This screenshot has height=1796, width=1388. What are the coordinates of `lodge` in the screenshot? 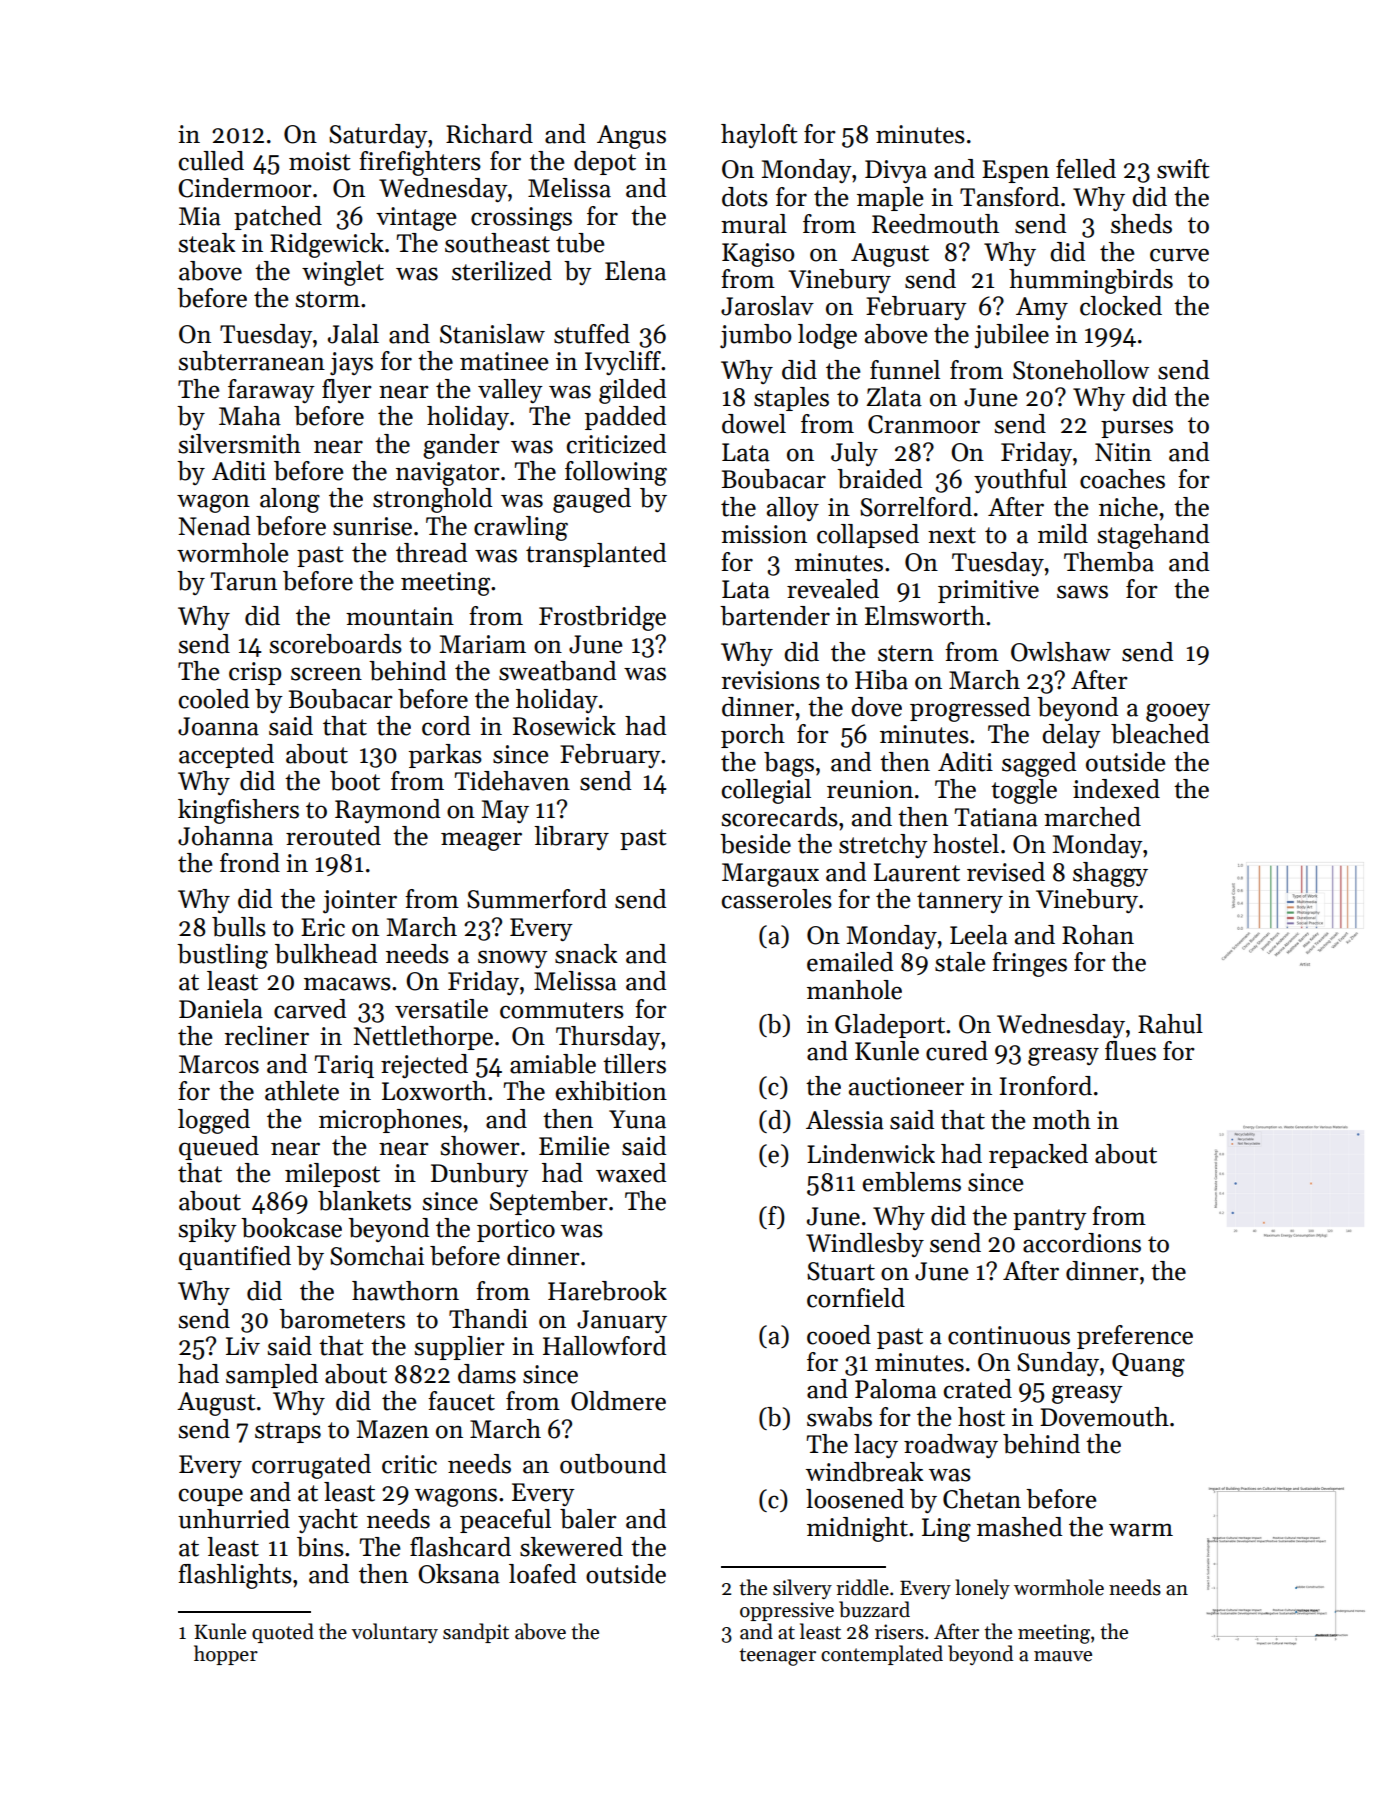 It's located at (827, 336).
